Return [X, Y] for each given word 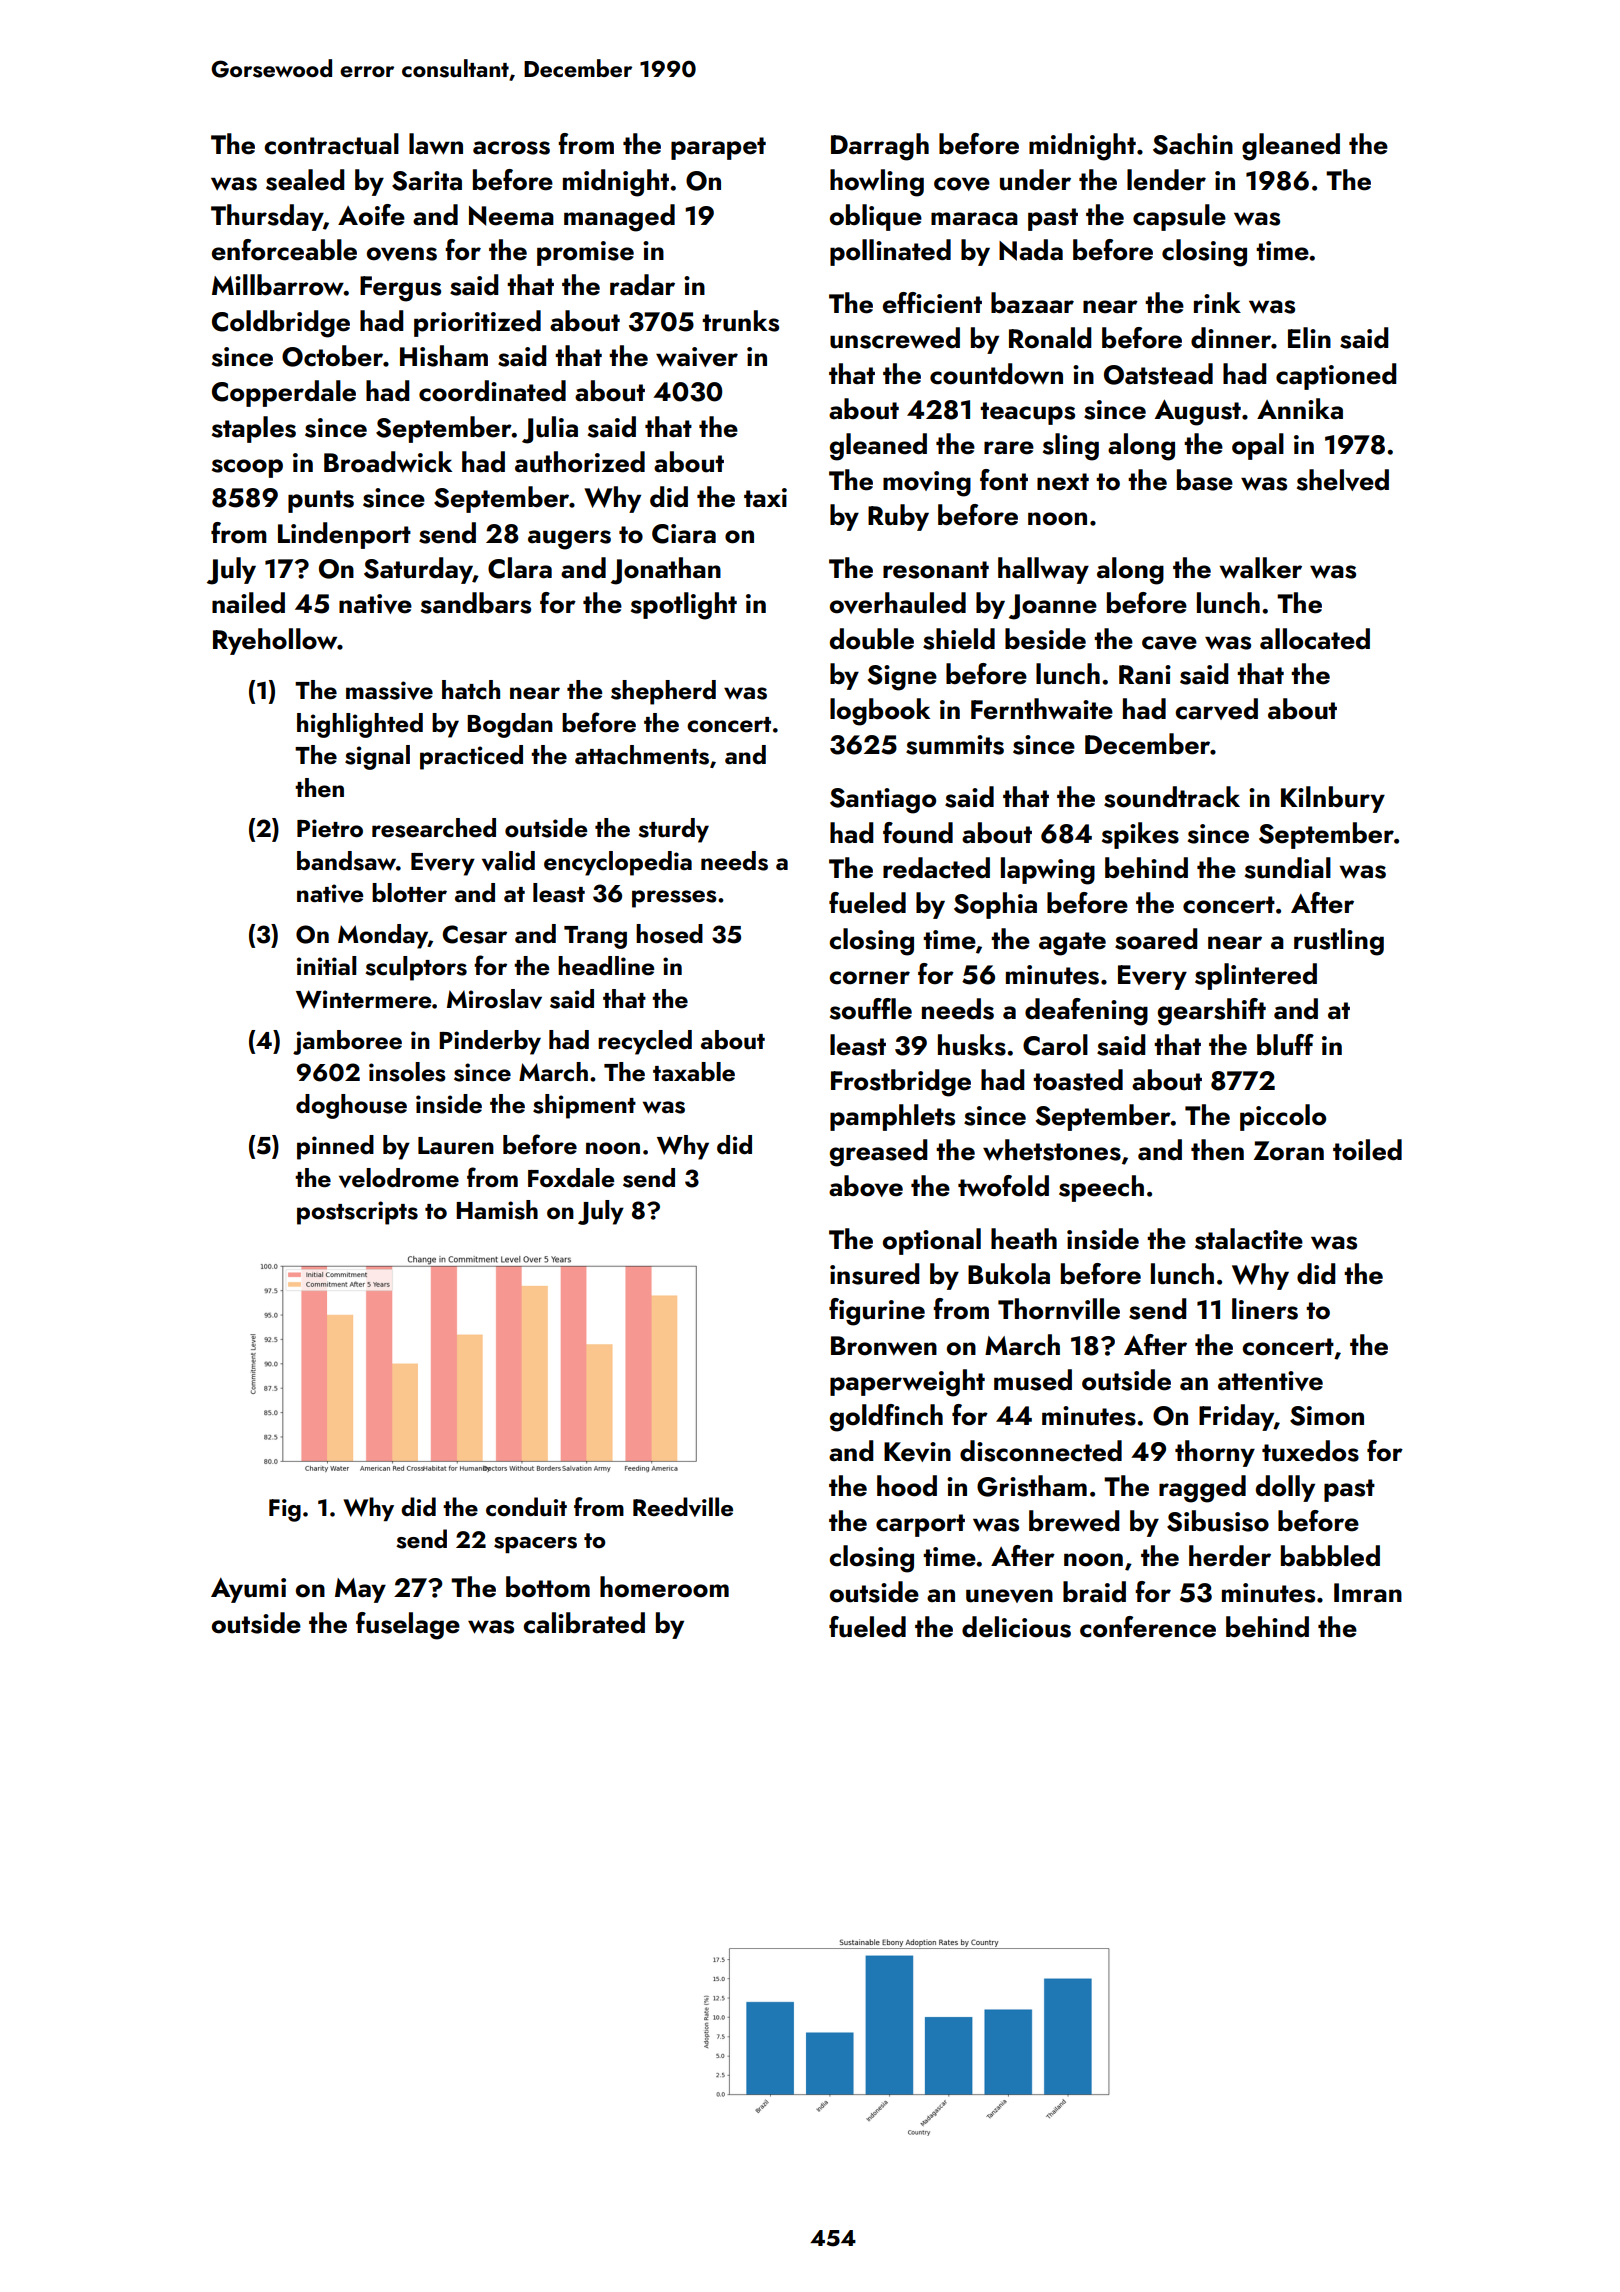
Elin [1309, 337]
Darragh [880, 147]
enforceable [284, 250]
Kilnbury [1333, 799]
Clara [520, 568]
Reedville [683, 1507]
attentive [1270, 1381]
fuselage [408, 1626]
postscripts [357, 1213]
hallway [1043, 570]
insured [874, 1274]
